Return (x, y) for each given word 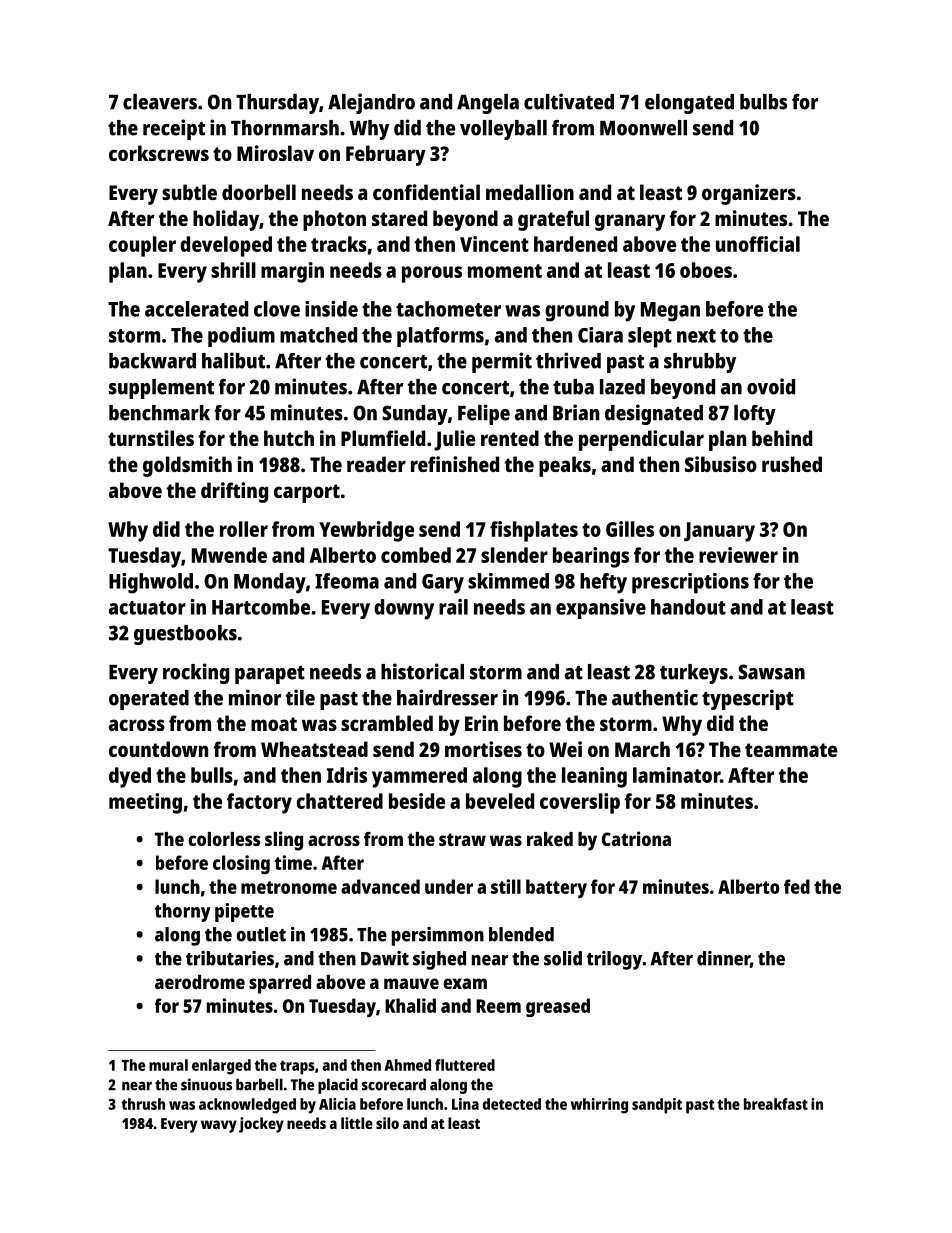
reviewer (738, 555)
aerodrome (200, 982)
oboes (706, 270)
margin (292, 272)
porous (432, 274)
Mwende (229, 555)
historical (422, 671)
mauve (411, 983)
